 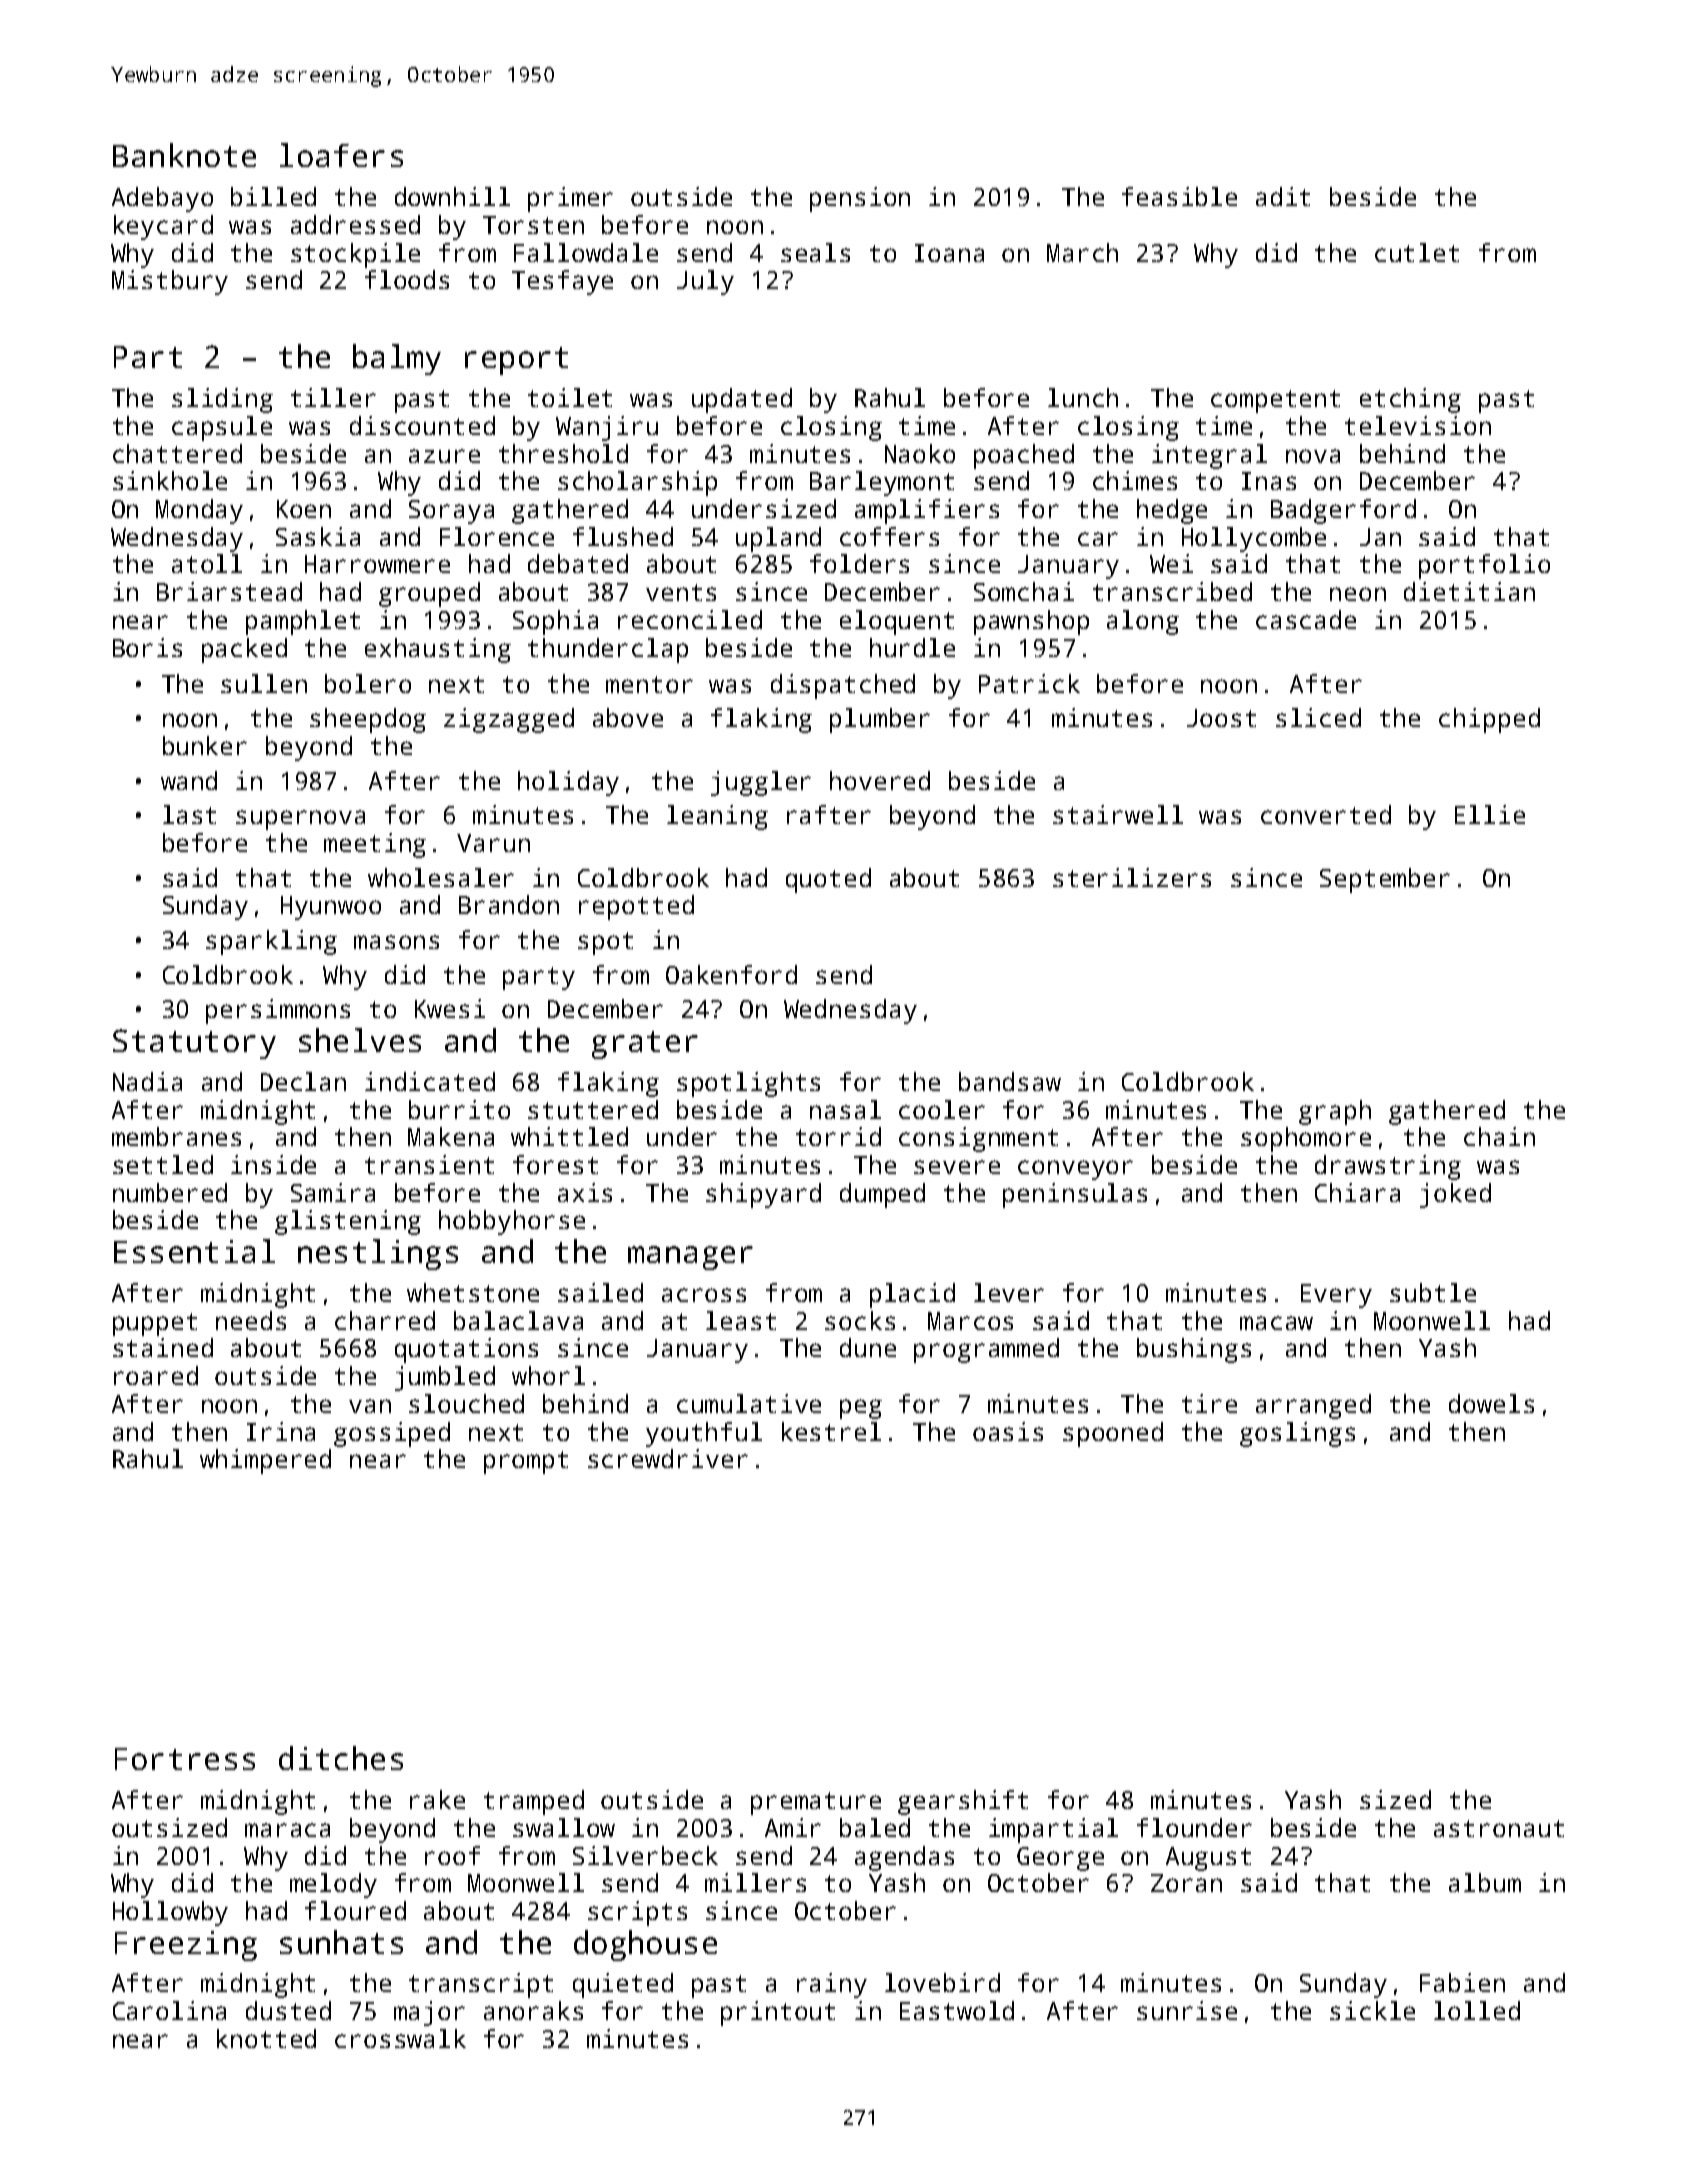 What do you see at coordinates (400, 2038) in the screenshot?
I see `crosswalk` at bounding box center [400, 2038].
